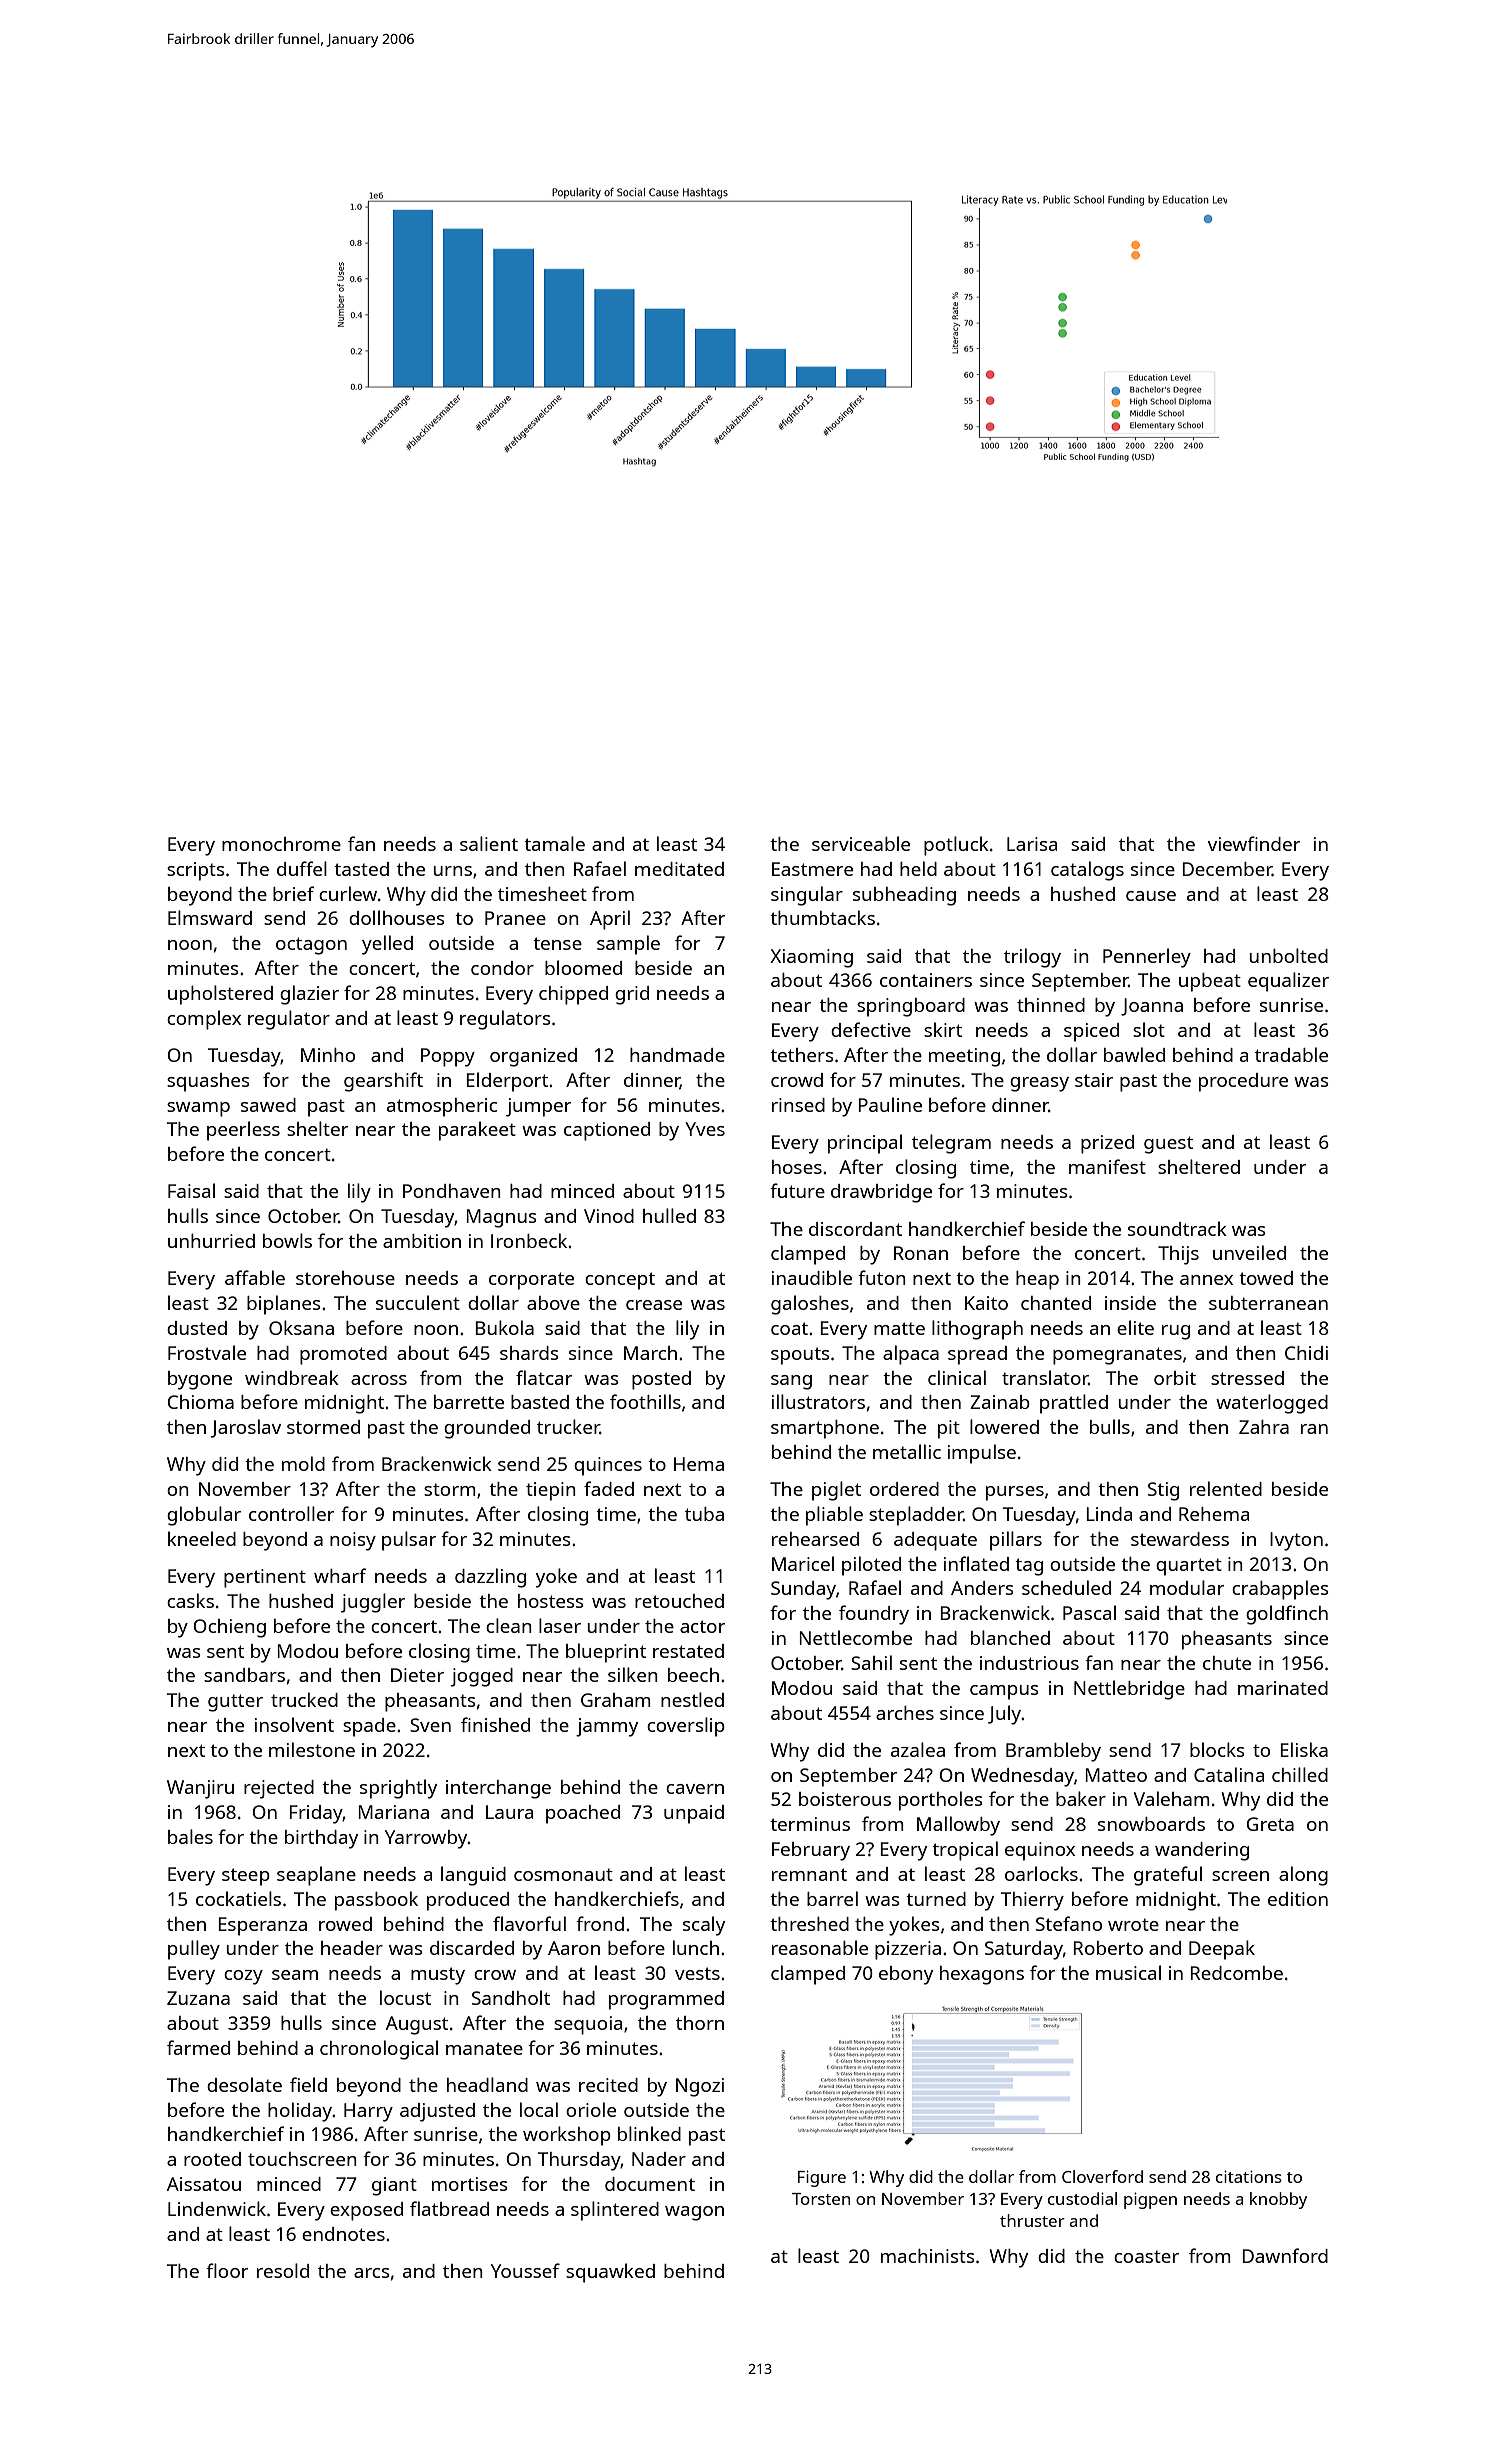 This page has height=2464, width=1496. What do you see at coordinates (1296, 1541) in the page?
I see `Ivyton` at bounding box center [1296, 1541].
